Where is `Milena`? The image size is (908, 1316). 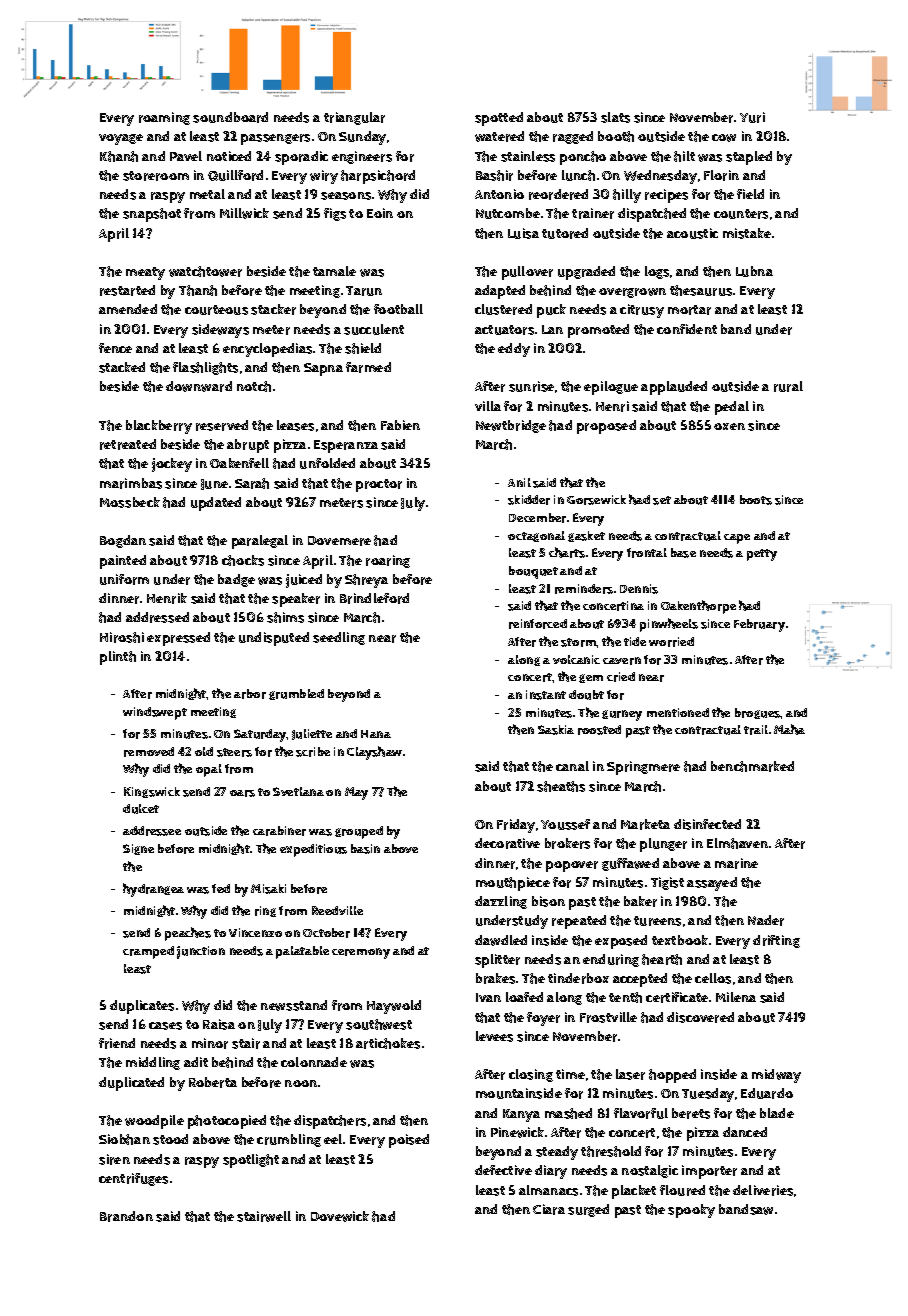 Milena is located at coordinates (736, 997).
